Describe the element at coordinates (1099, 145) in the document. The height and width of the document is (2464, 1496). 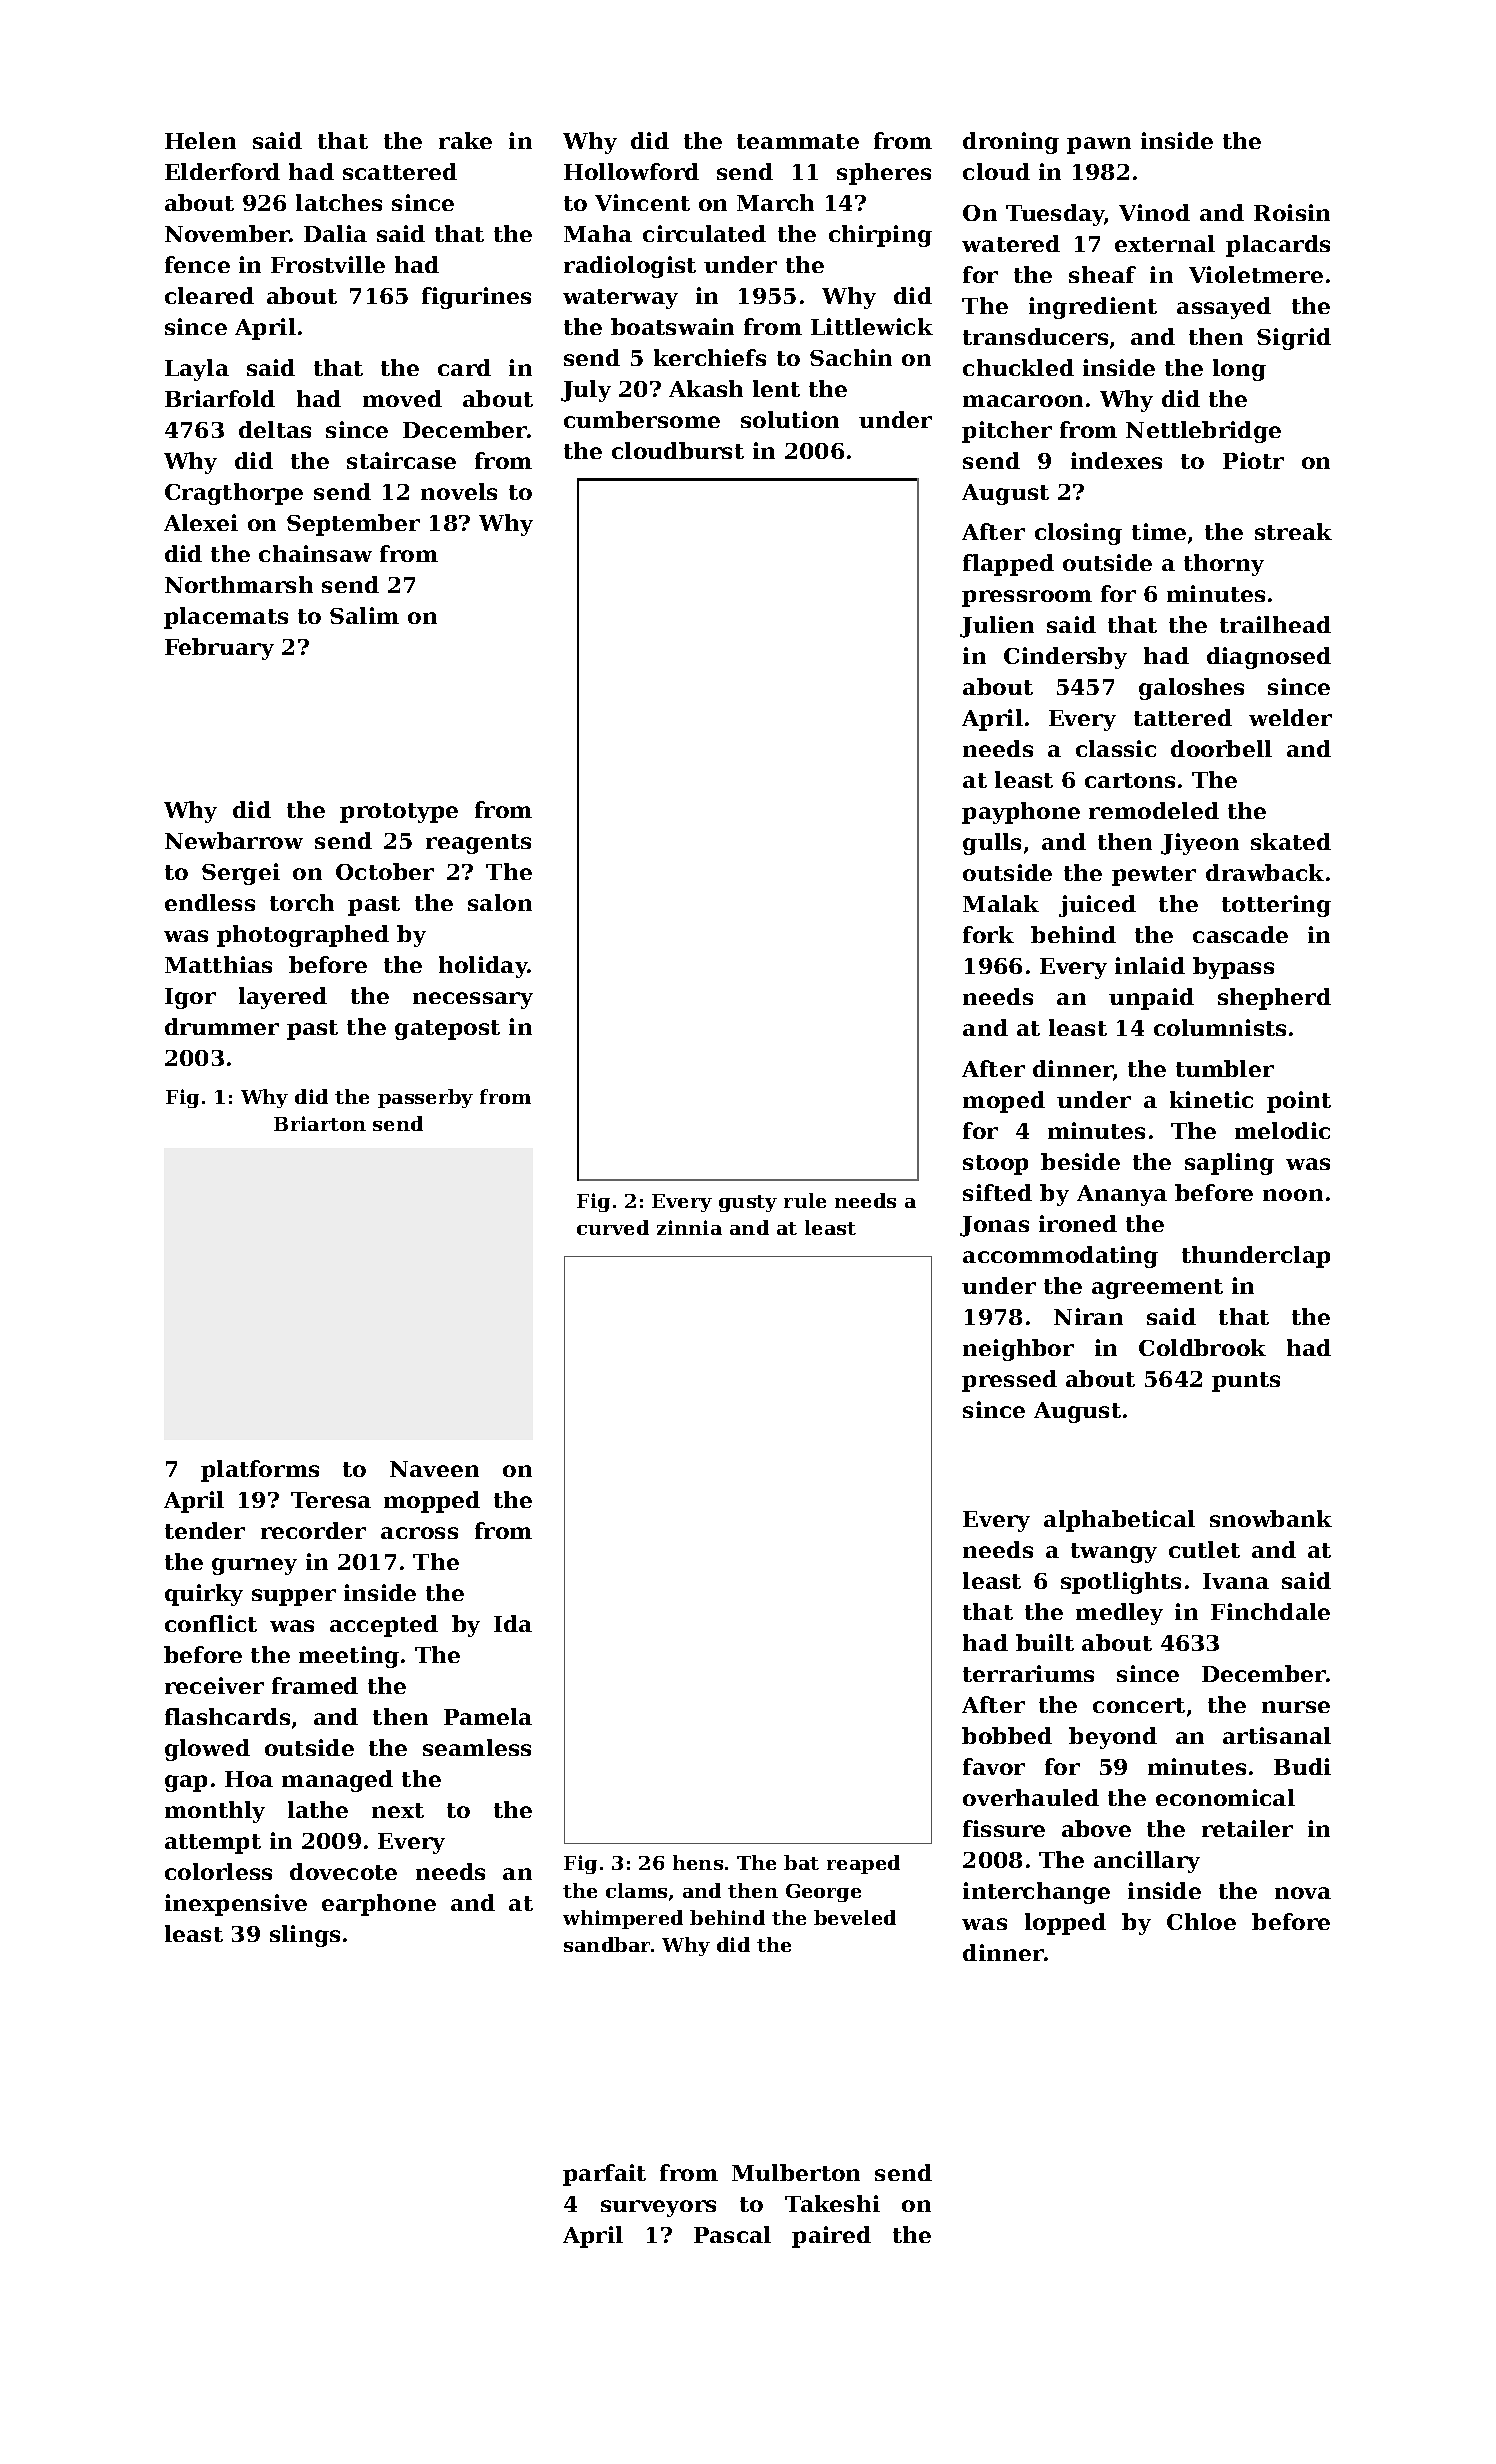
I see `pawn` at that location.
